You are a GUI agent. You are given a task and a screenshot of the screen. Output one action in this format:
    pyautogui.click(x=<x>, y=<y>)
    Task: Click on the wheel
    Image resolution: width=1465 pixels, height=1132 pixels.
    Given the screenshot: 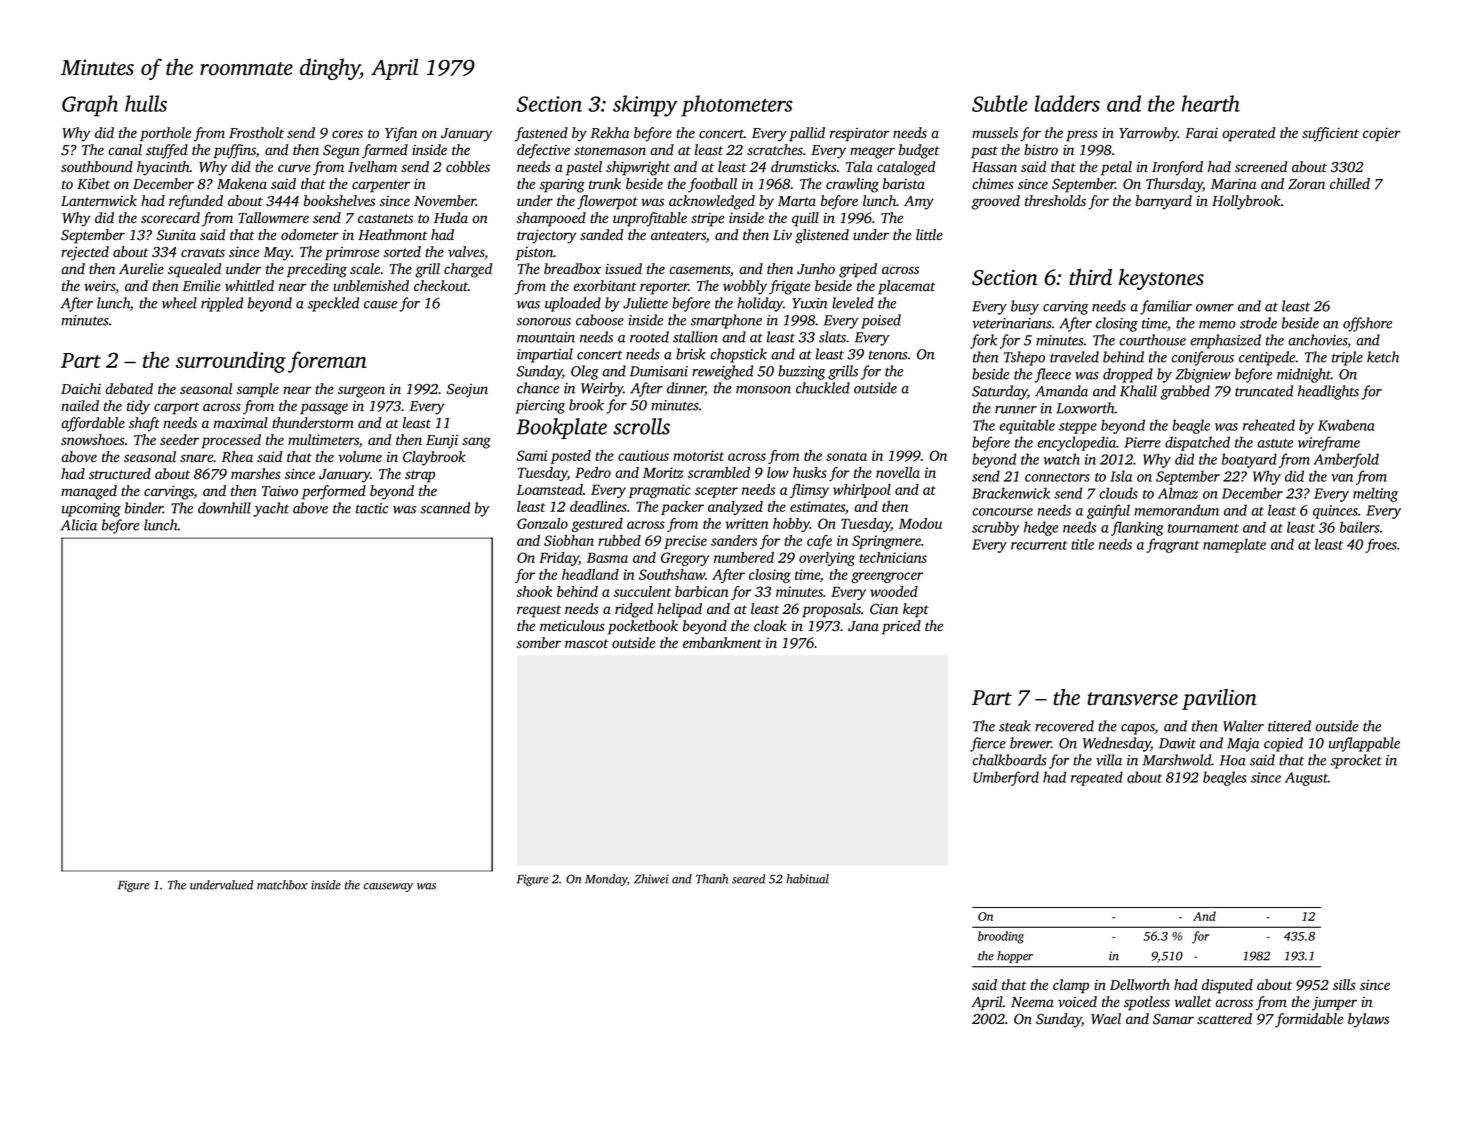 What is the action you would take?
    pyautogui.click(x=179, y=303)
